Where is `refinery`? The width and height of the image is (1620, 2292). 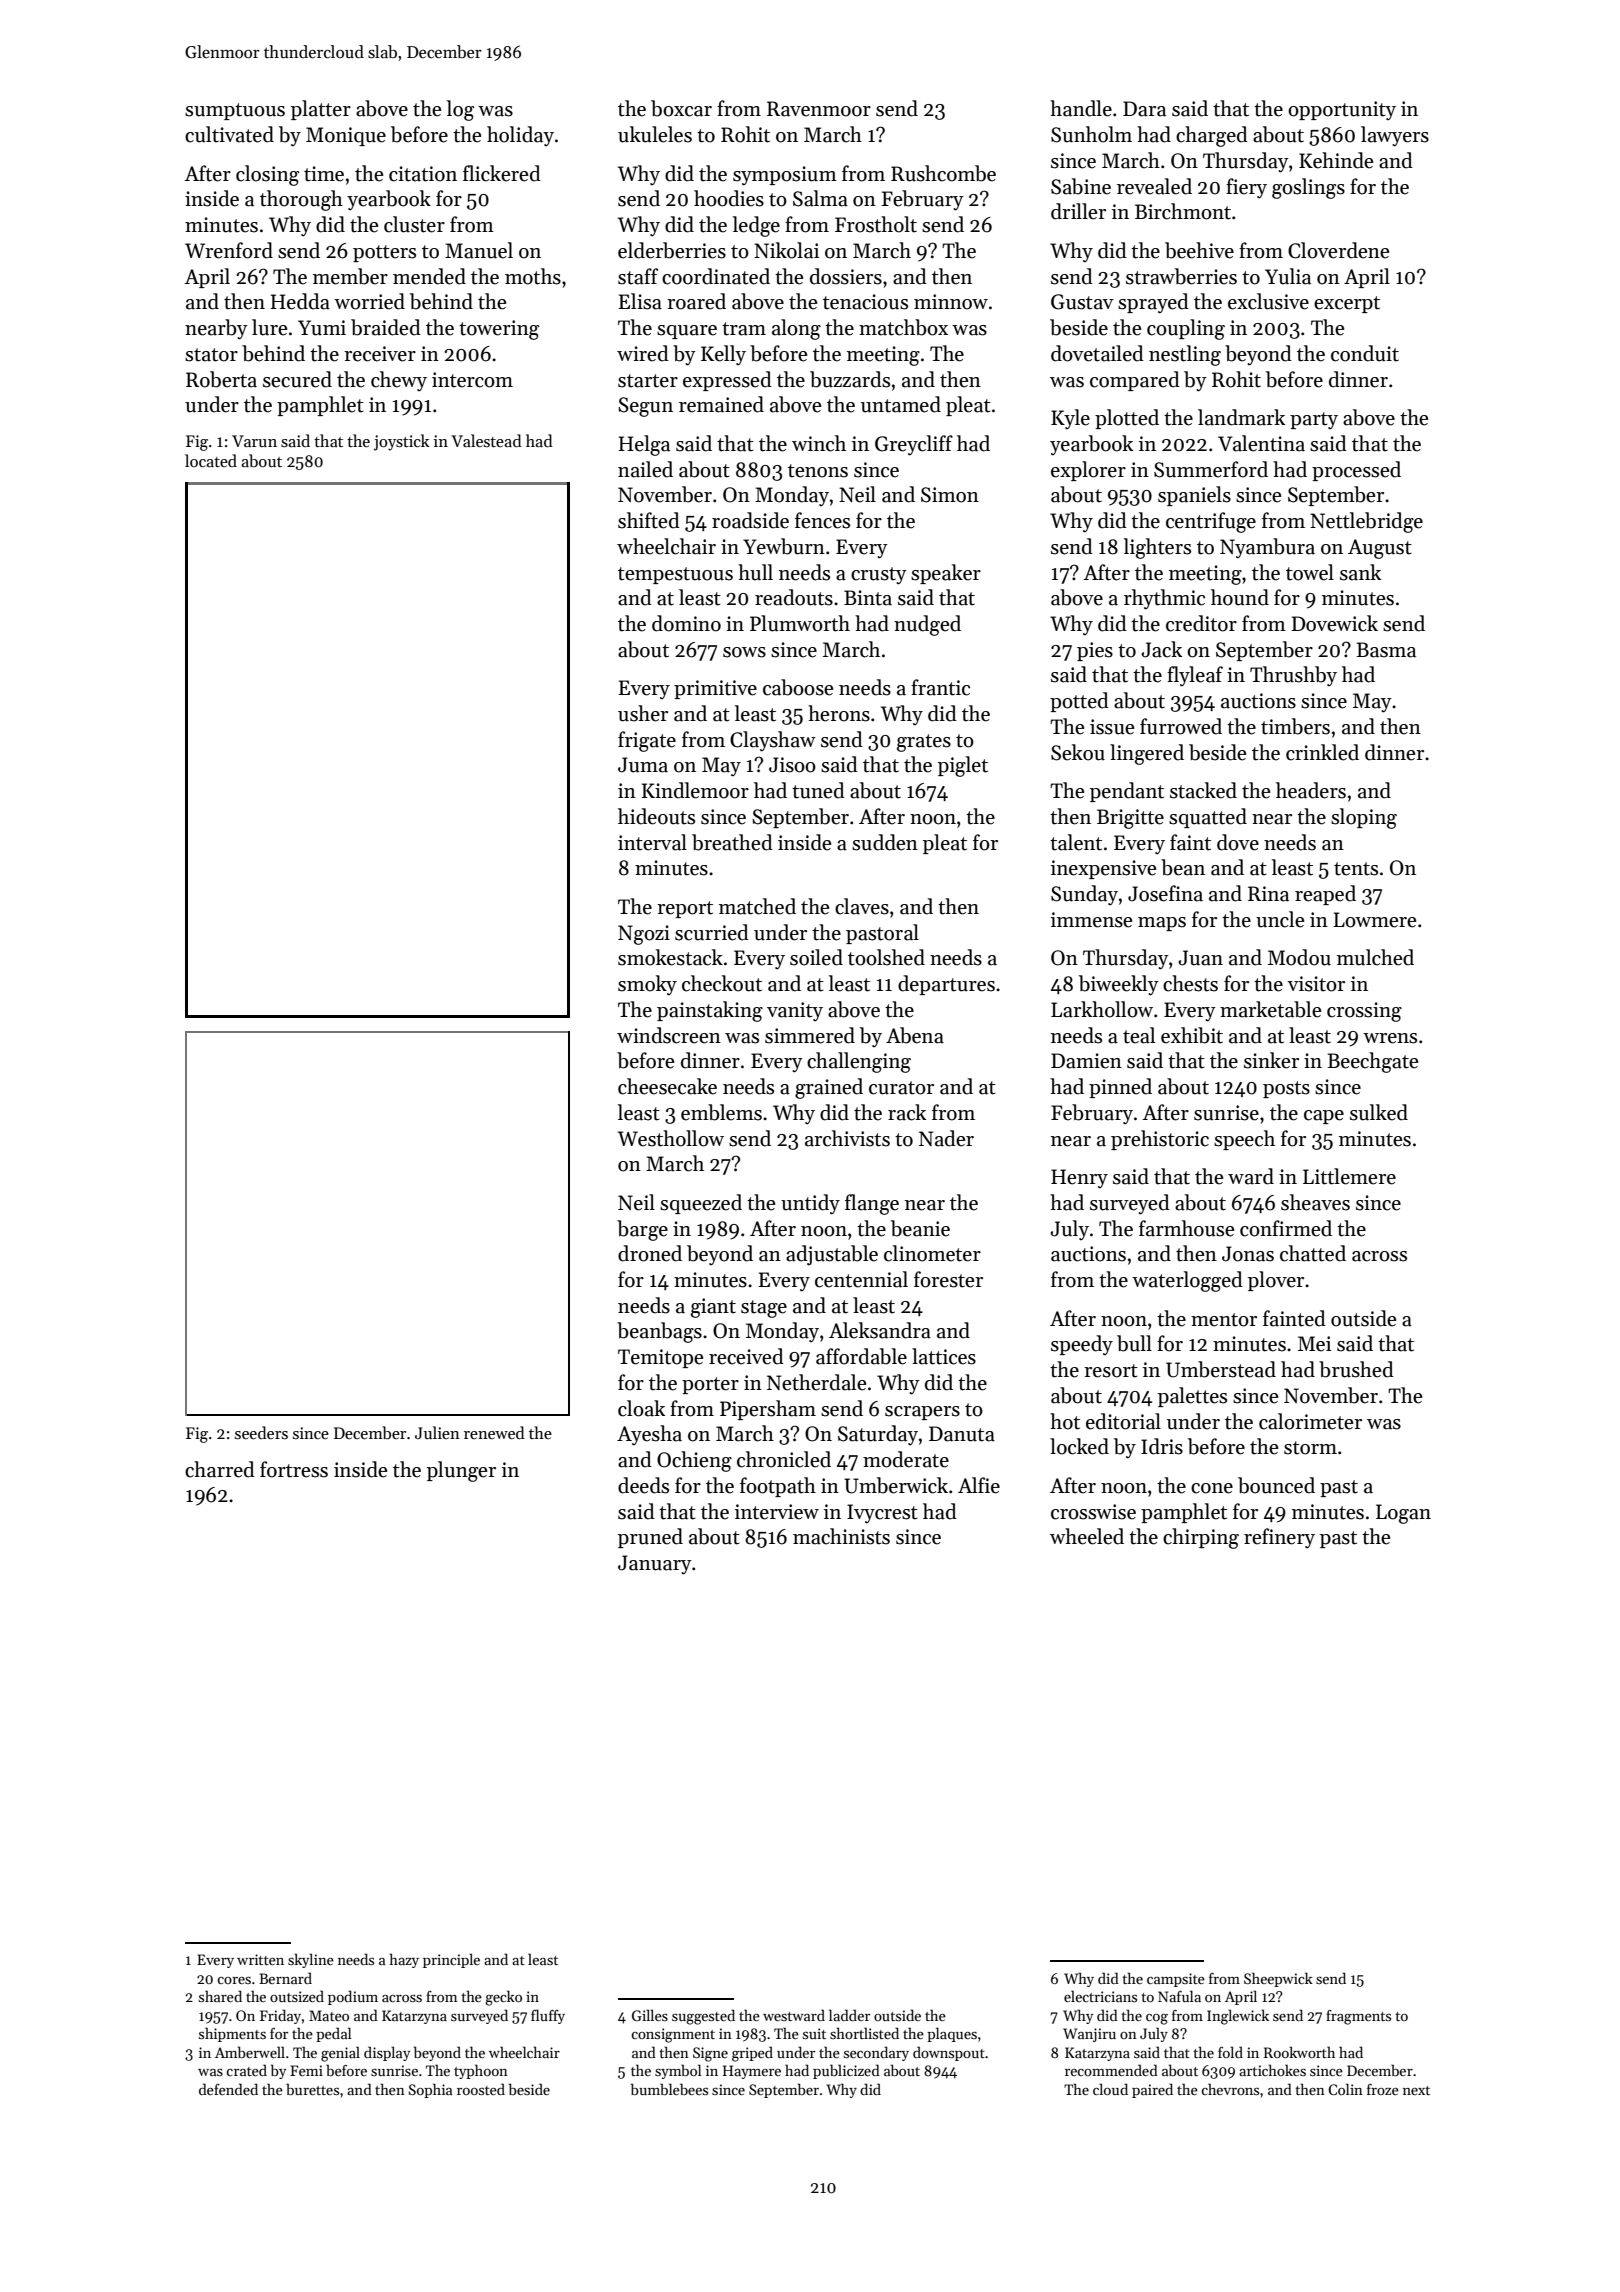
refinery is located at coordinates (1279, 1538).
